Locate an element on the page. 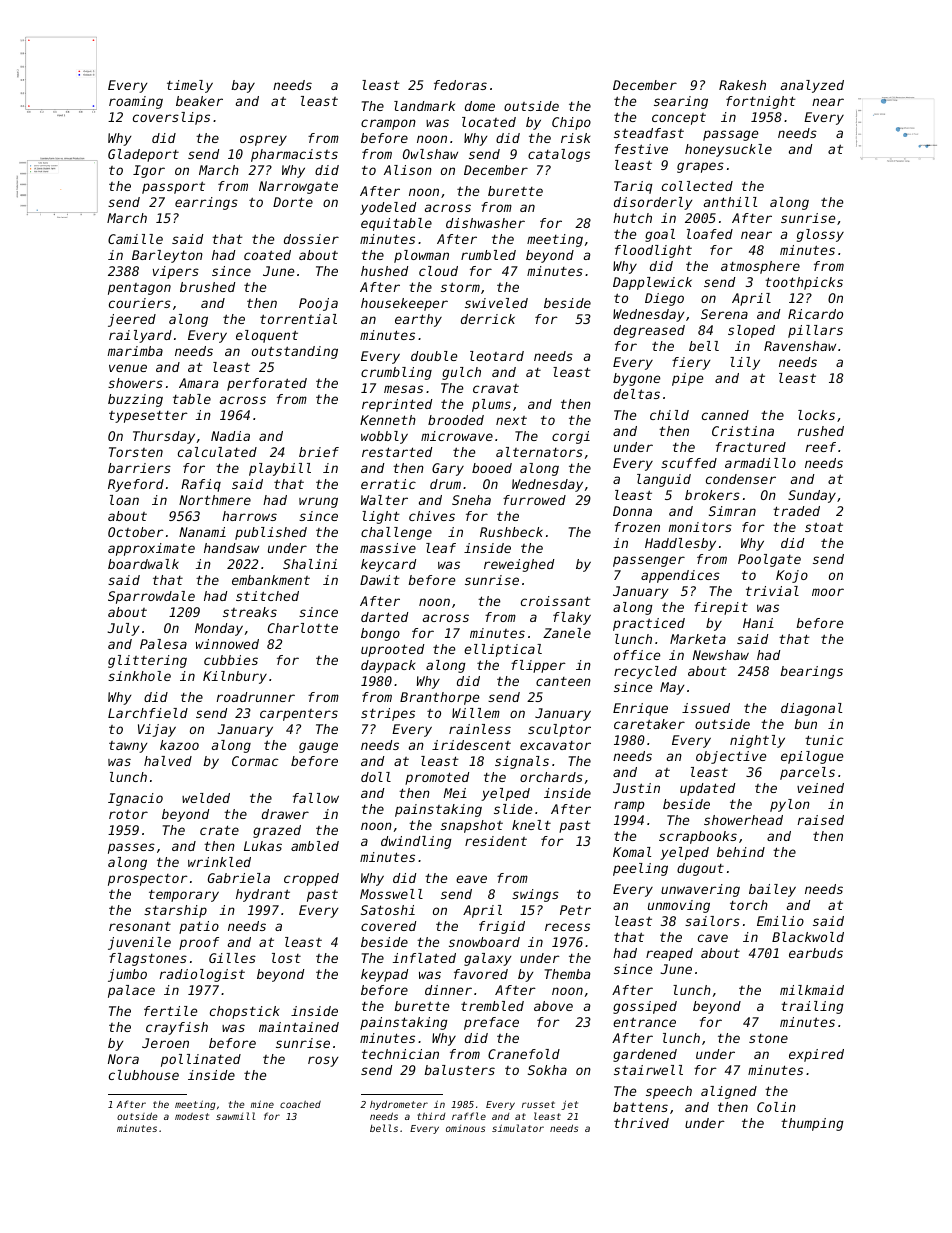 The width and height of the page is (952, 1233). Zanele is located at coordinates (567, 633).
